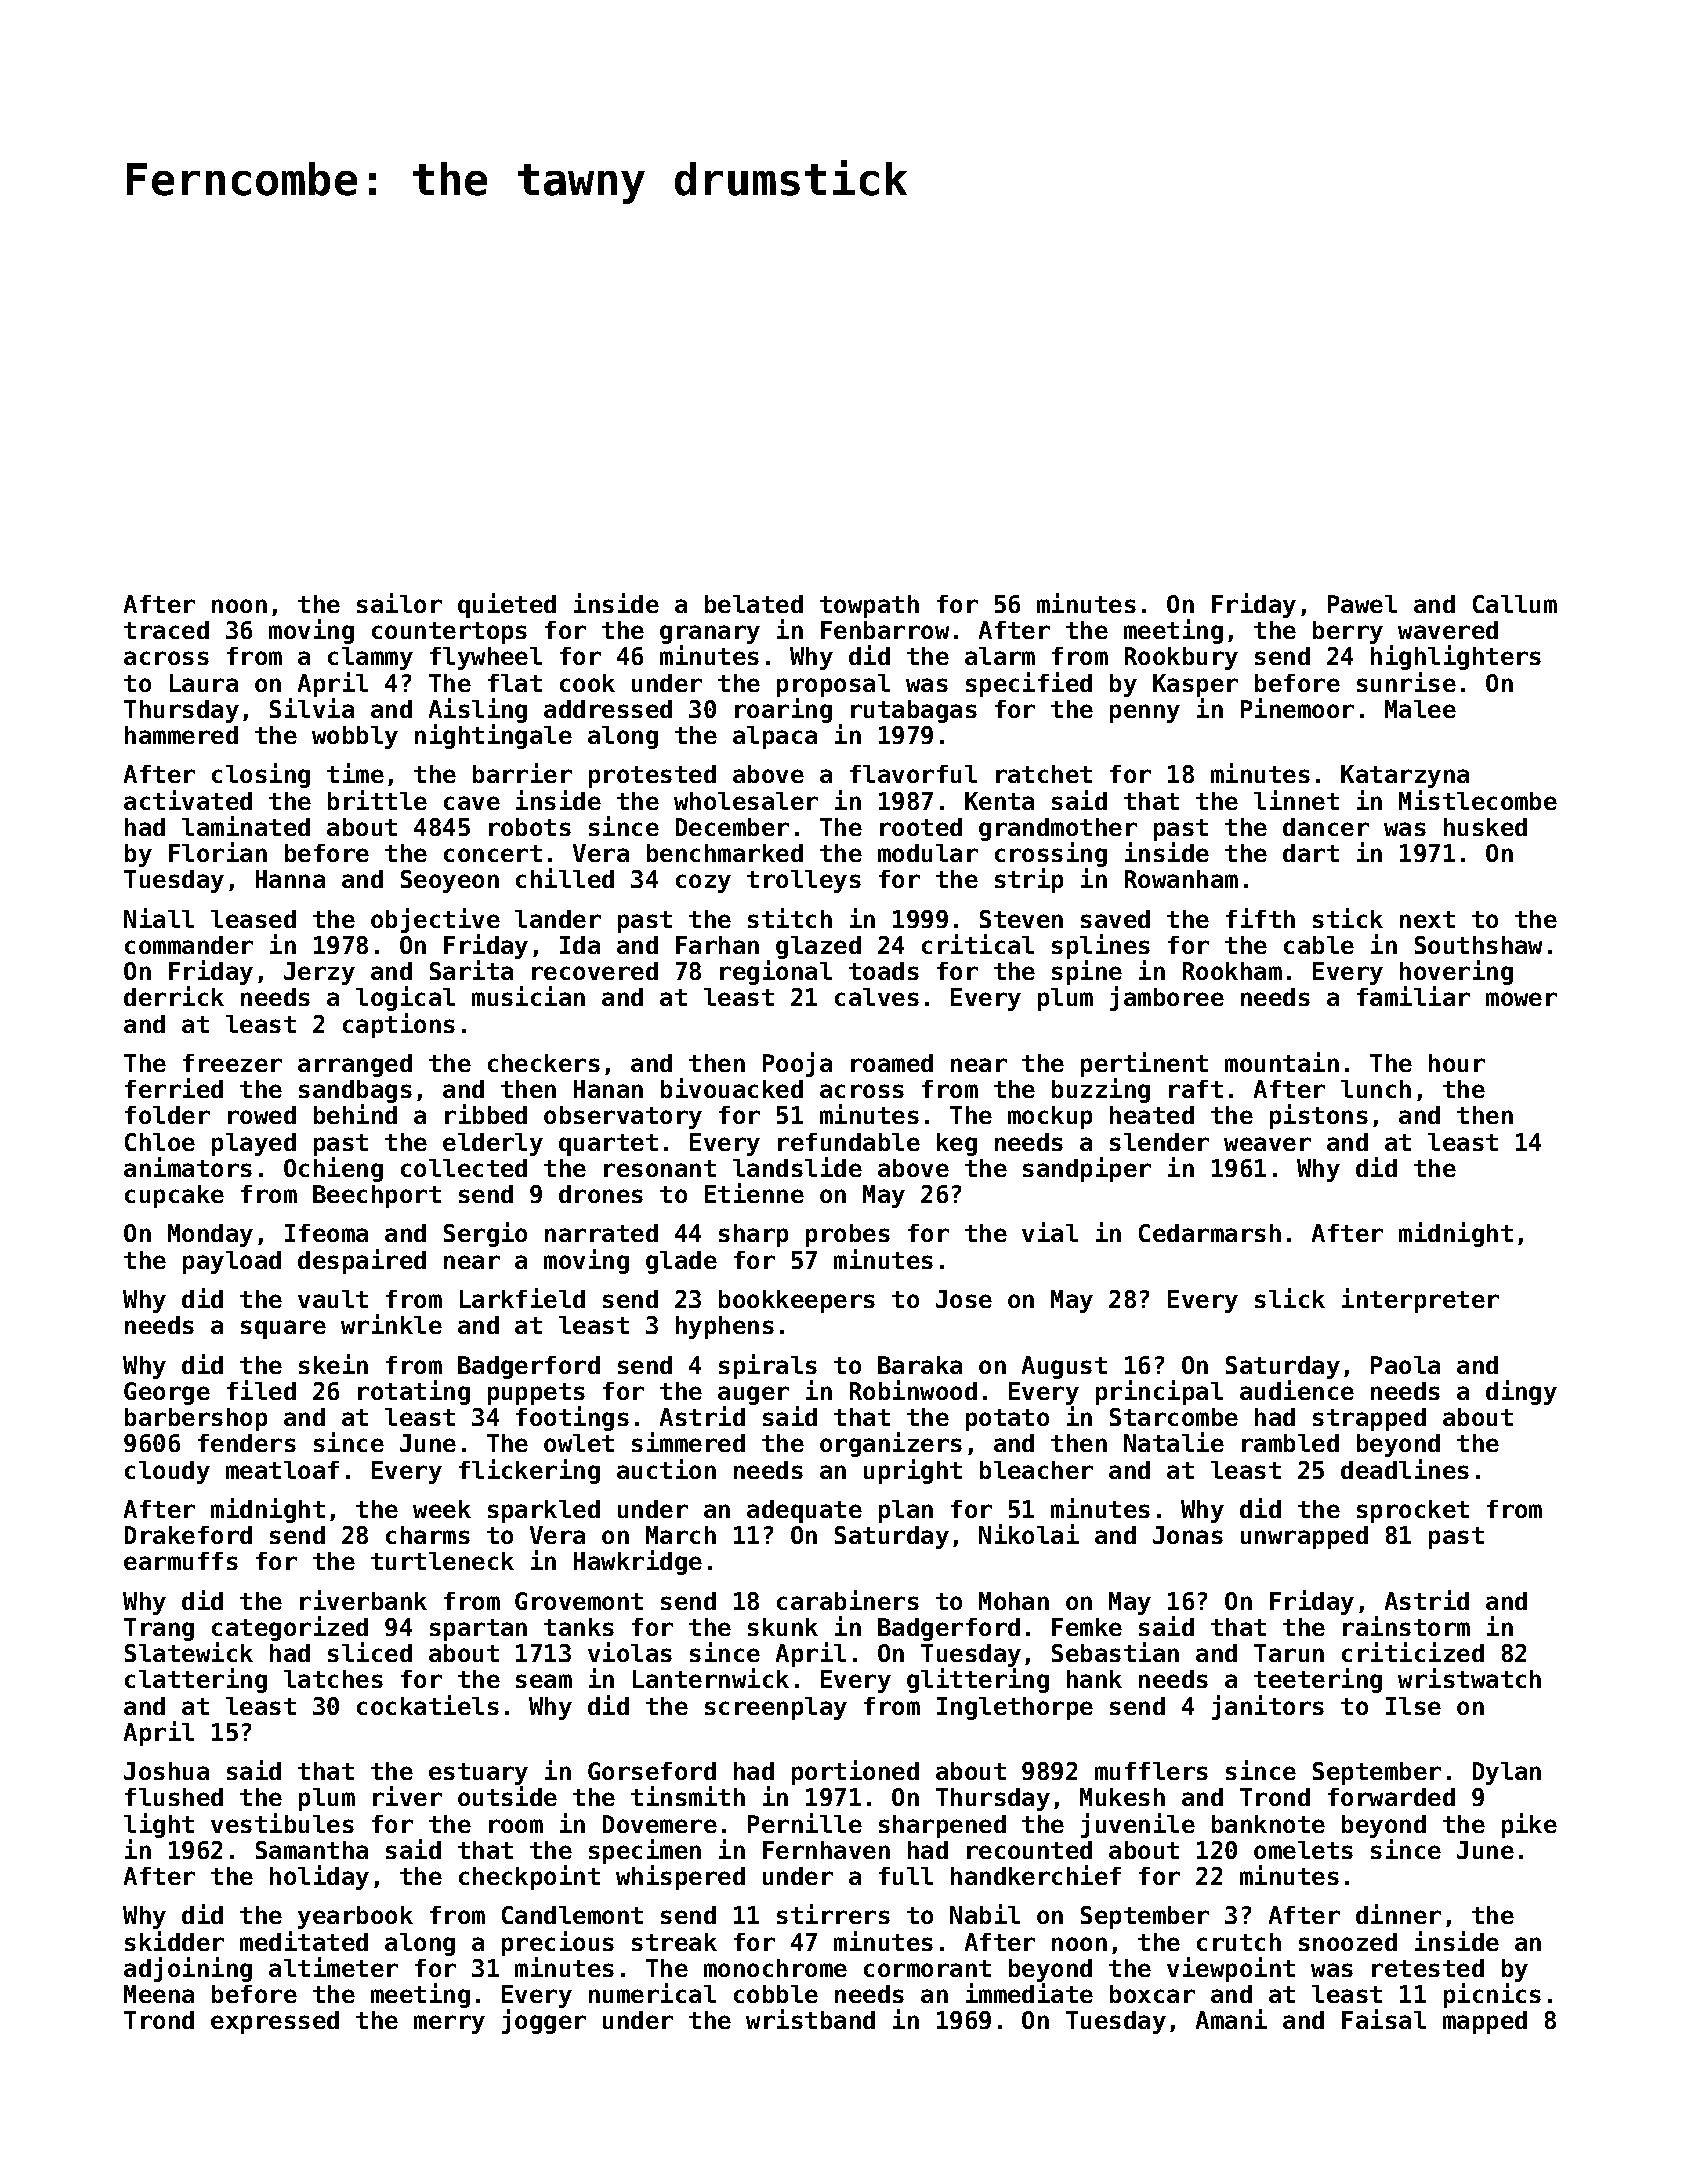 Image resolution: width=1683 pixels, height=2178 pixels. I want to click on Rookham, so click(1232, 971).
